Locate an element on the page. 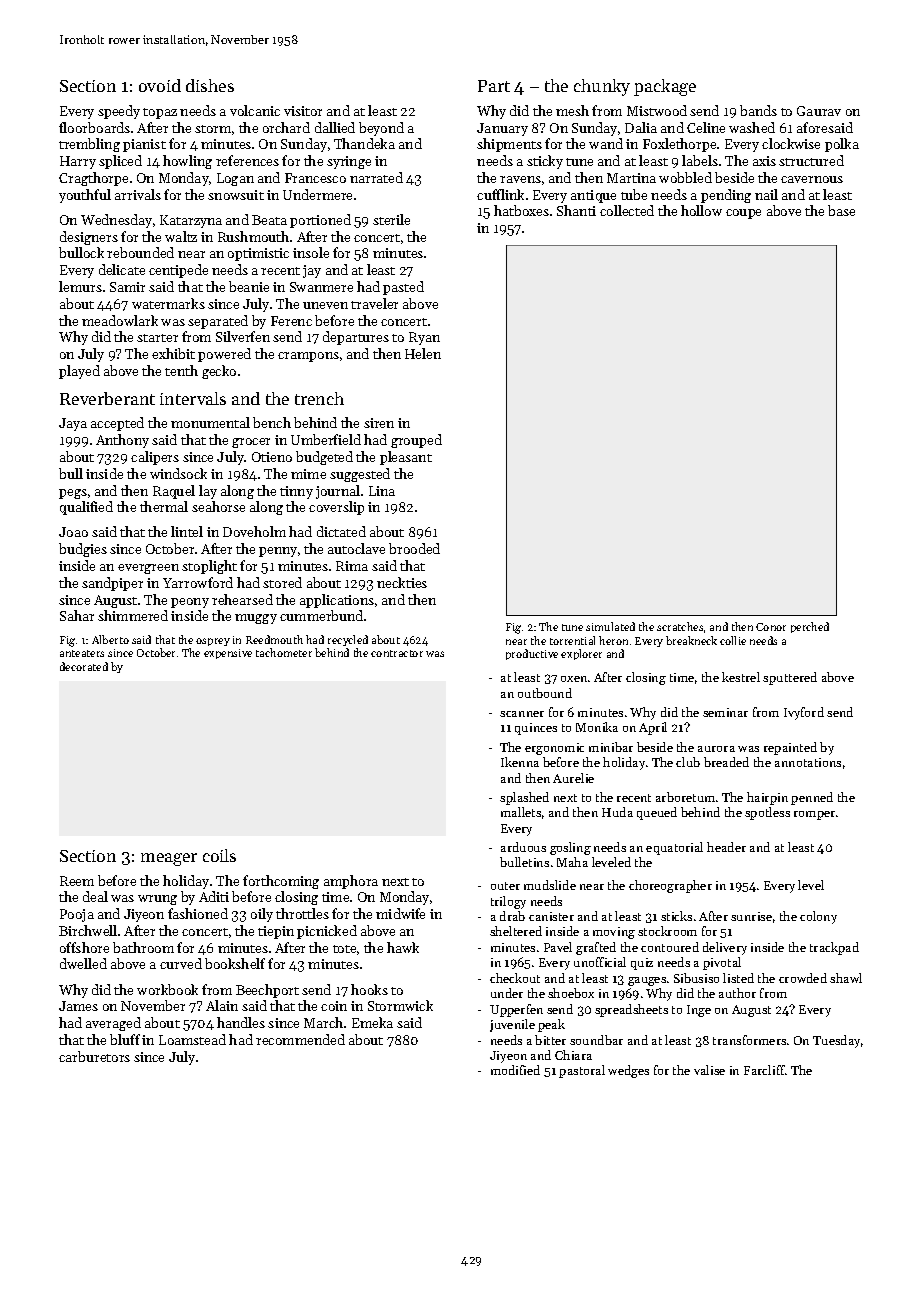 The width and height of the image is (924, 1308). coupe is located at coordinates (743, 214).
